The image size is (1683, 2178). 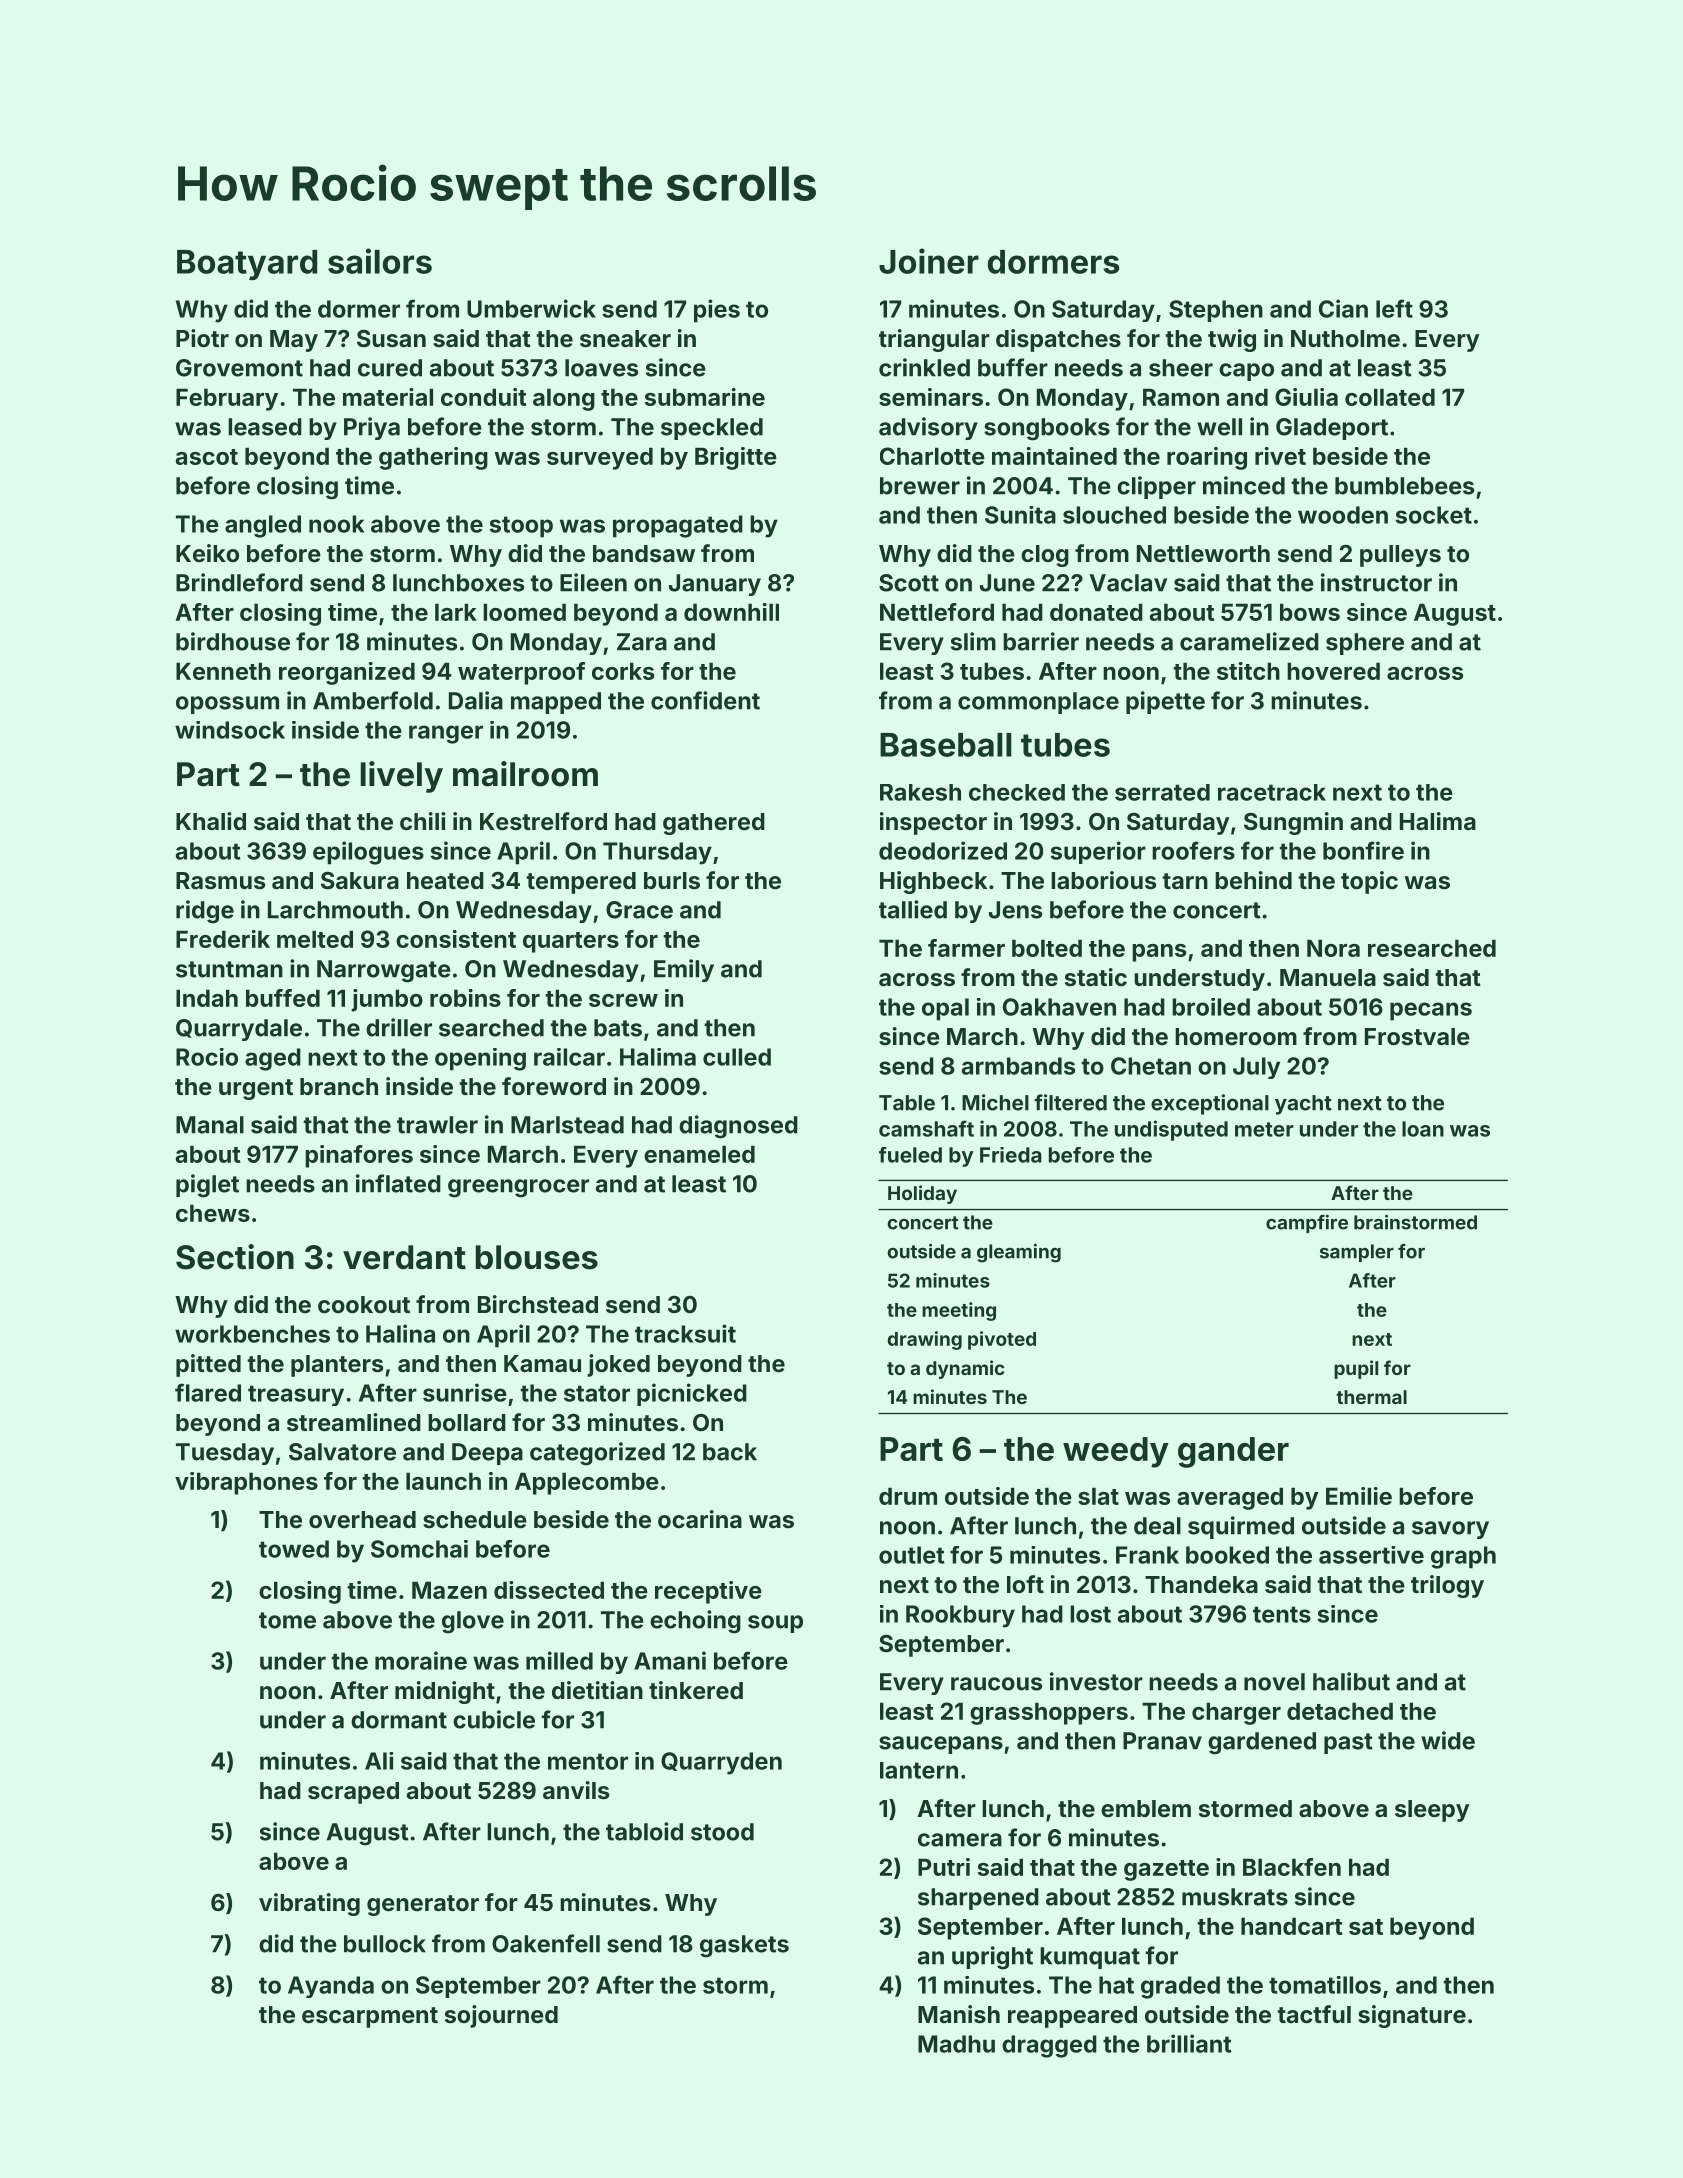 What do you see at coordinates (1146, 1808) in the screenshot?
I see `emblem` at bounding box center [1146, 1808].
